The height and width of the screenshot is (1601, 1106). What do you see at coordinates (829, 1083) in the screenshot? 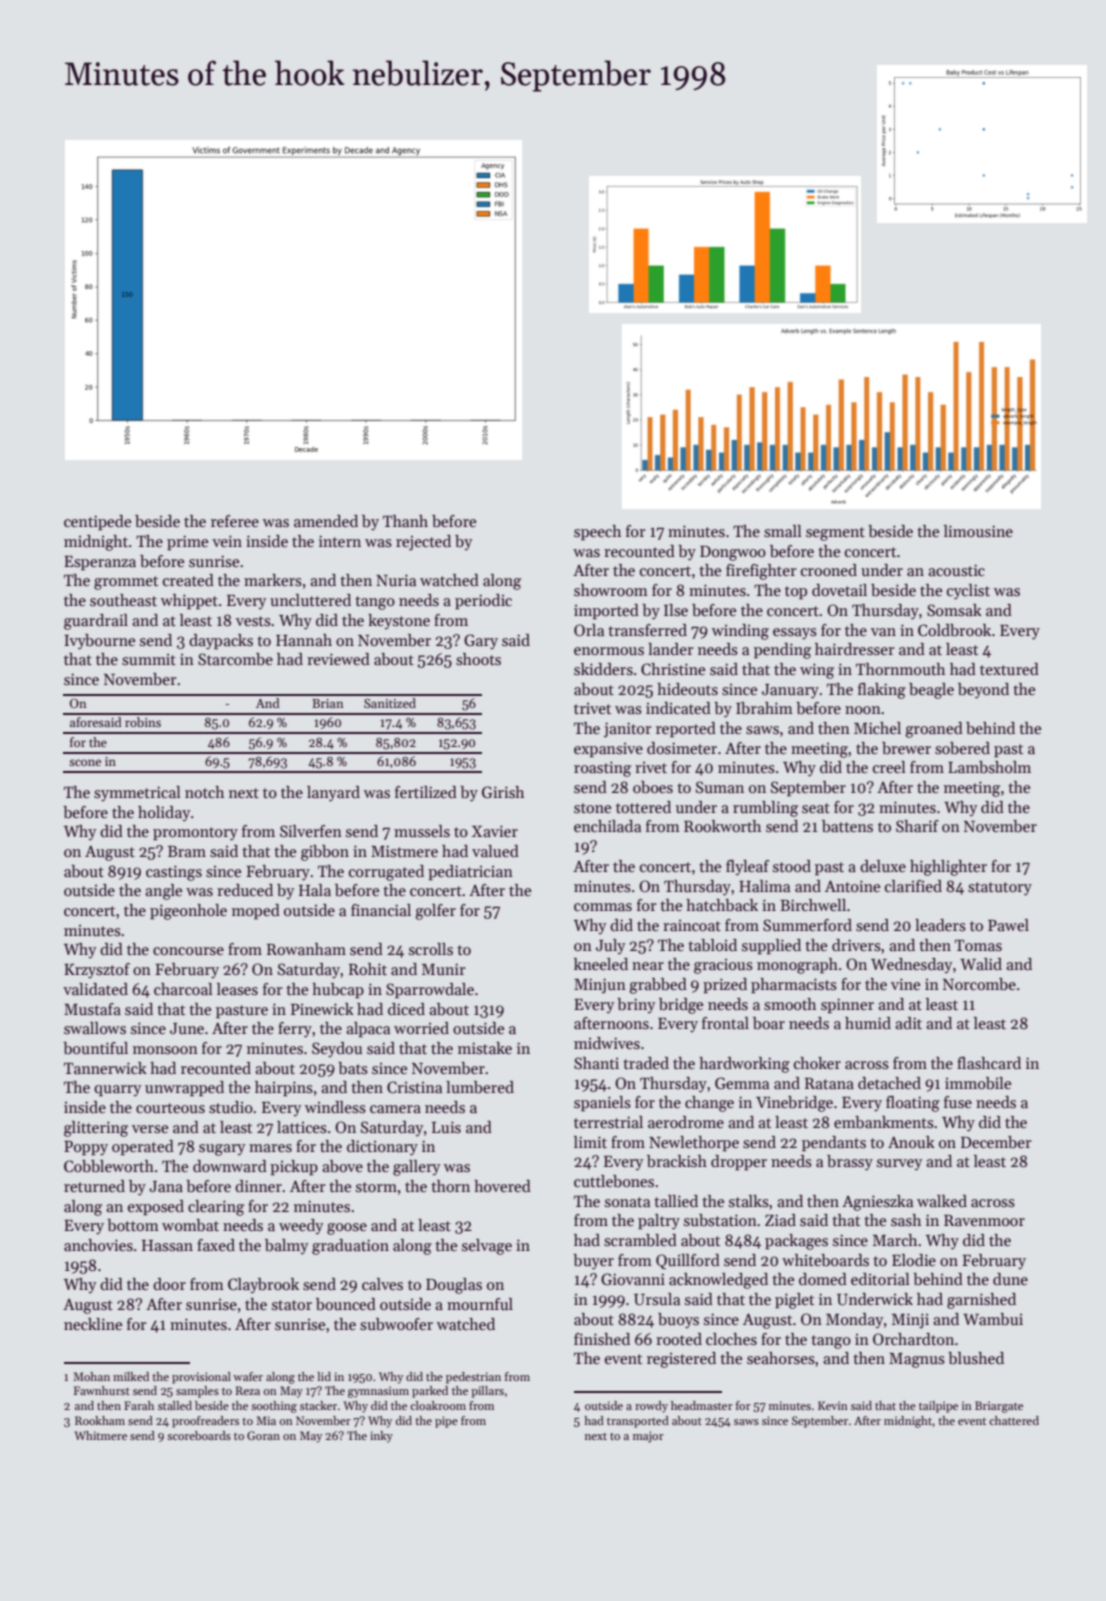
I see `Ratana` at bounding box center [829, 1083].
